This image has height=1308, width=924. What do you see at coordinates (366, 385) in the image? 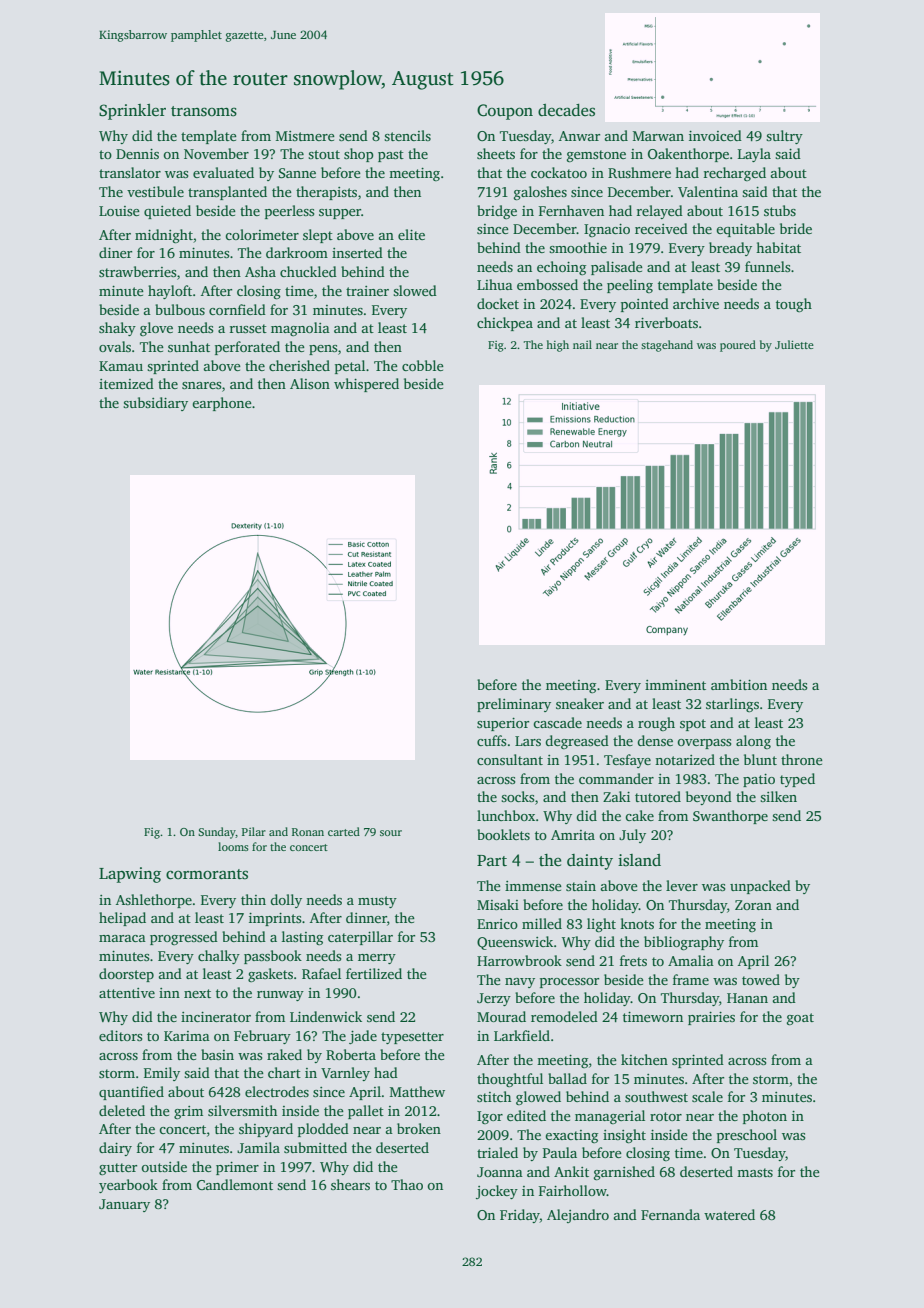
I see `whispered` at bounding box center [366, 385].
